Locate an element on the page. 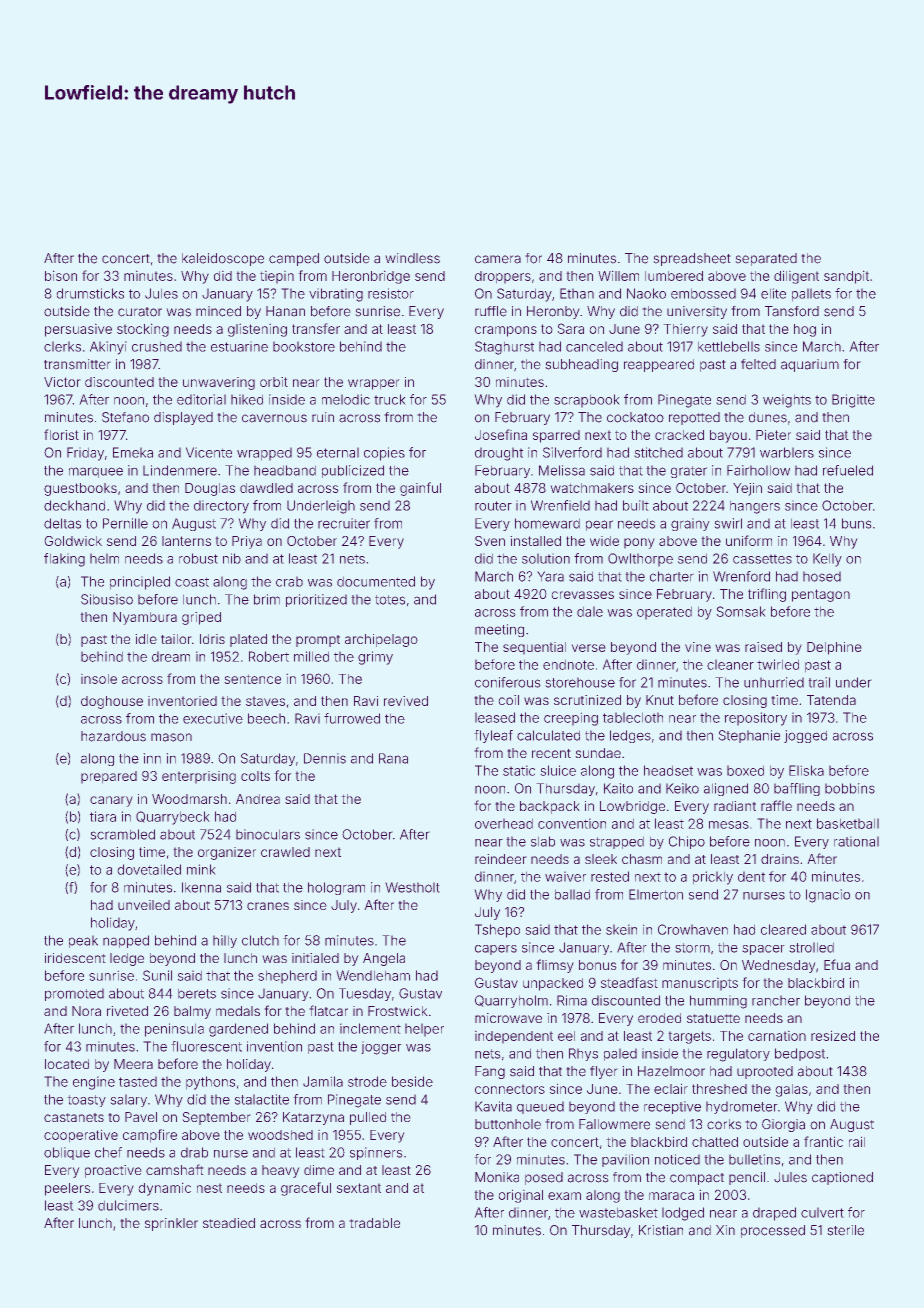 The image size is (924, 1308). ballad is located at coordinates (572, 894).
